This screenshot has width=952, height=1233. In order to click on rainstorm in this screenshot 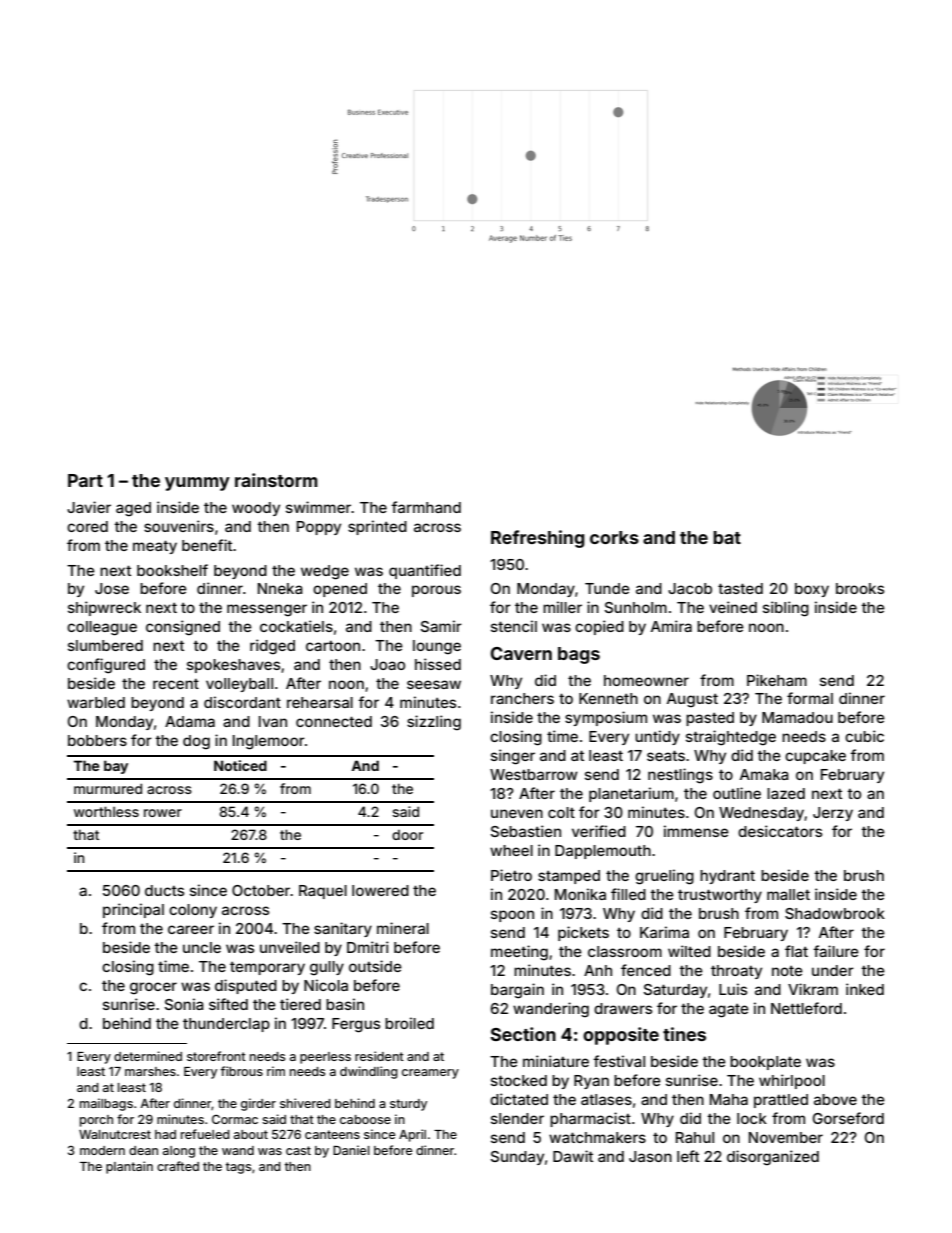, I will do `click(276, 480)`.
